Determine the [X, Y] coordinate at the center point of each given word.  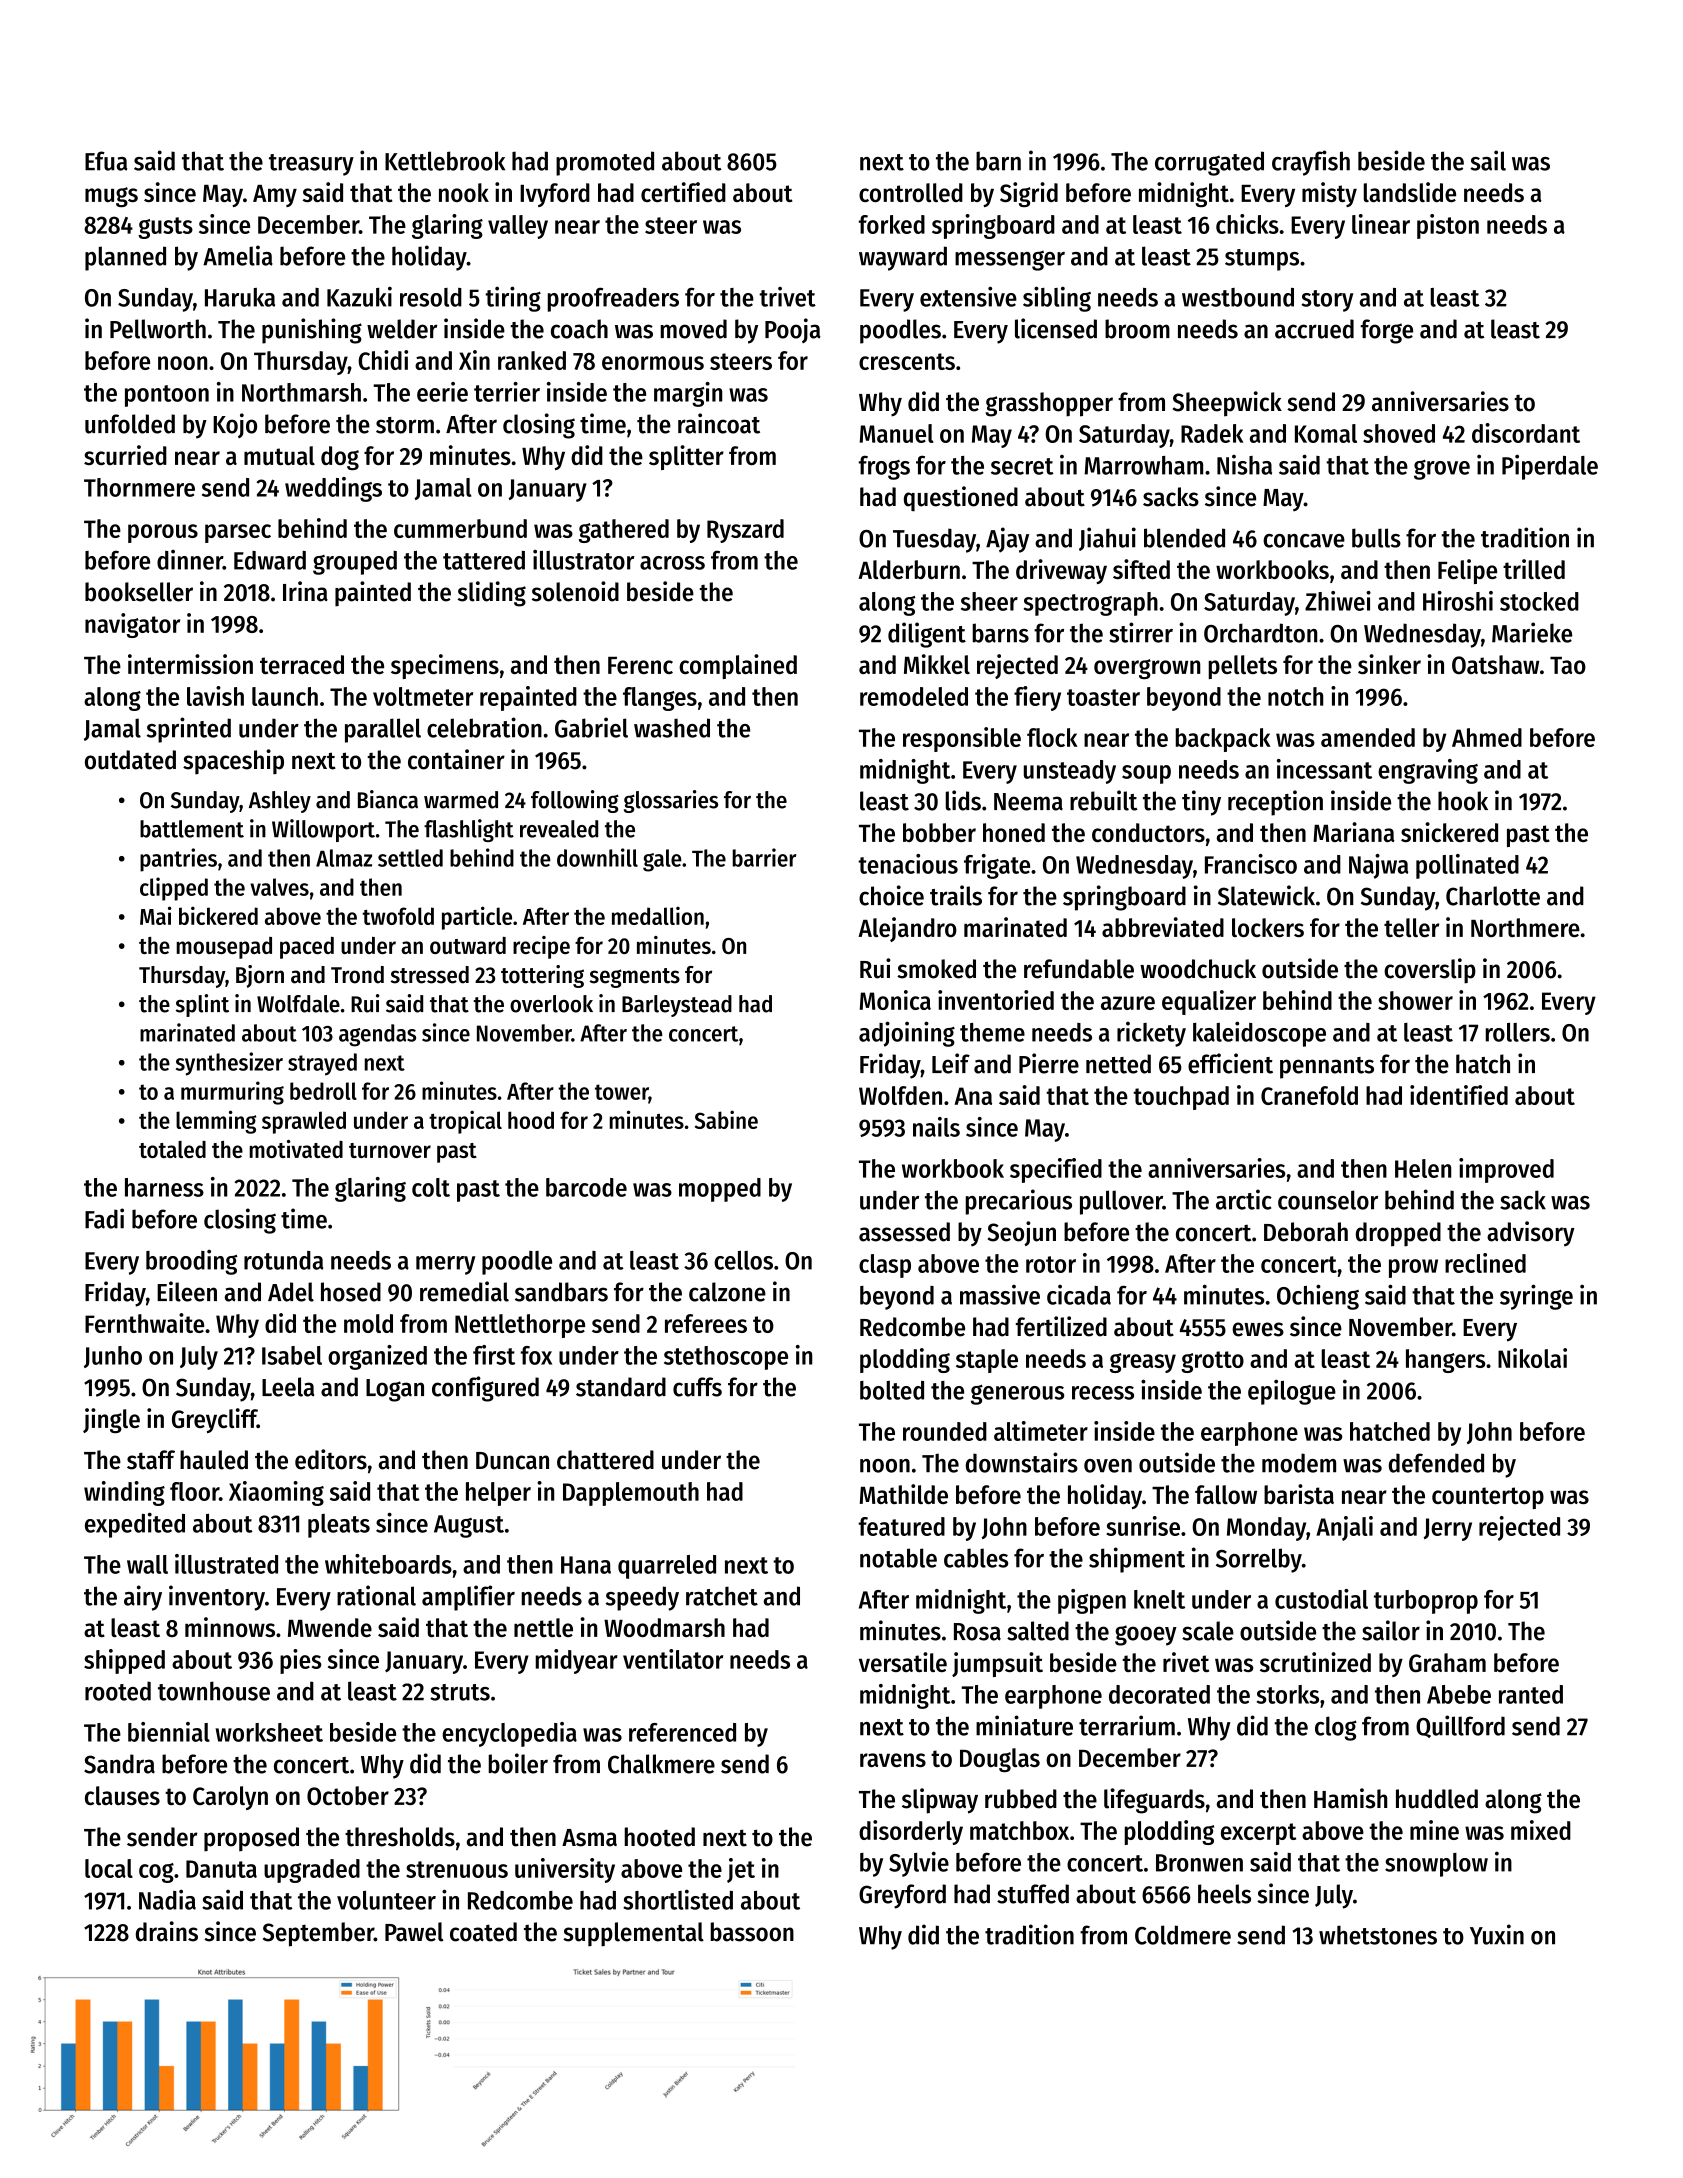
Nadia [167, 1899]
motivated [296, 1149]
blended [1184, 538]
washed [672, 728]
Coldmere [1183, 1935]
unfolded [130, 424]
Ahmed [1487, 737]
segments [635, 978]
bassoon [752, 1932]
